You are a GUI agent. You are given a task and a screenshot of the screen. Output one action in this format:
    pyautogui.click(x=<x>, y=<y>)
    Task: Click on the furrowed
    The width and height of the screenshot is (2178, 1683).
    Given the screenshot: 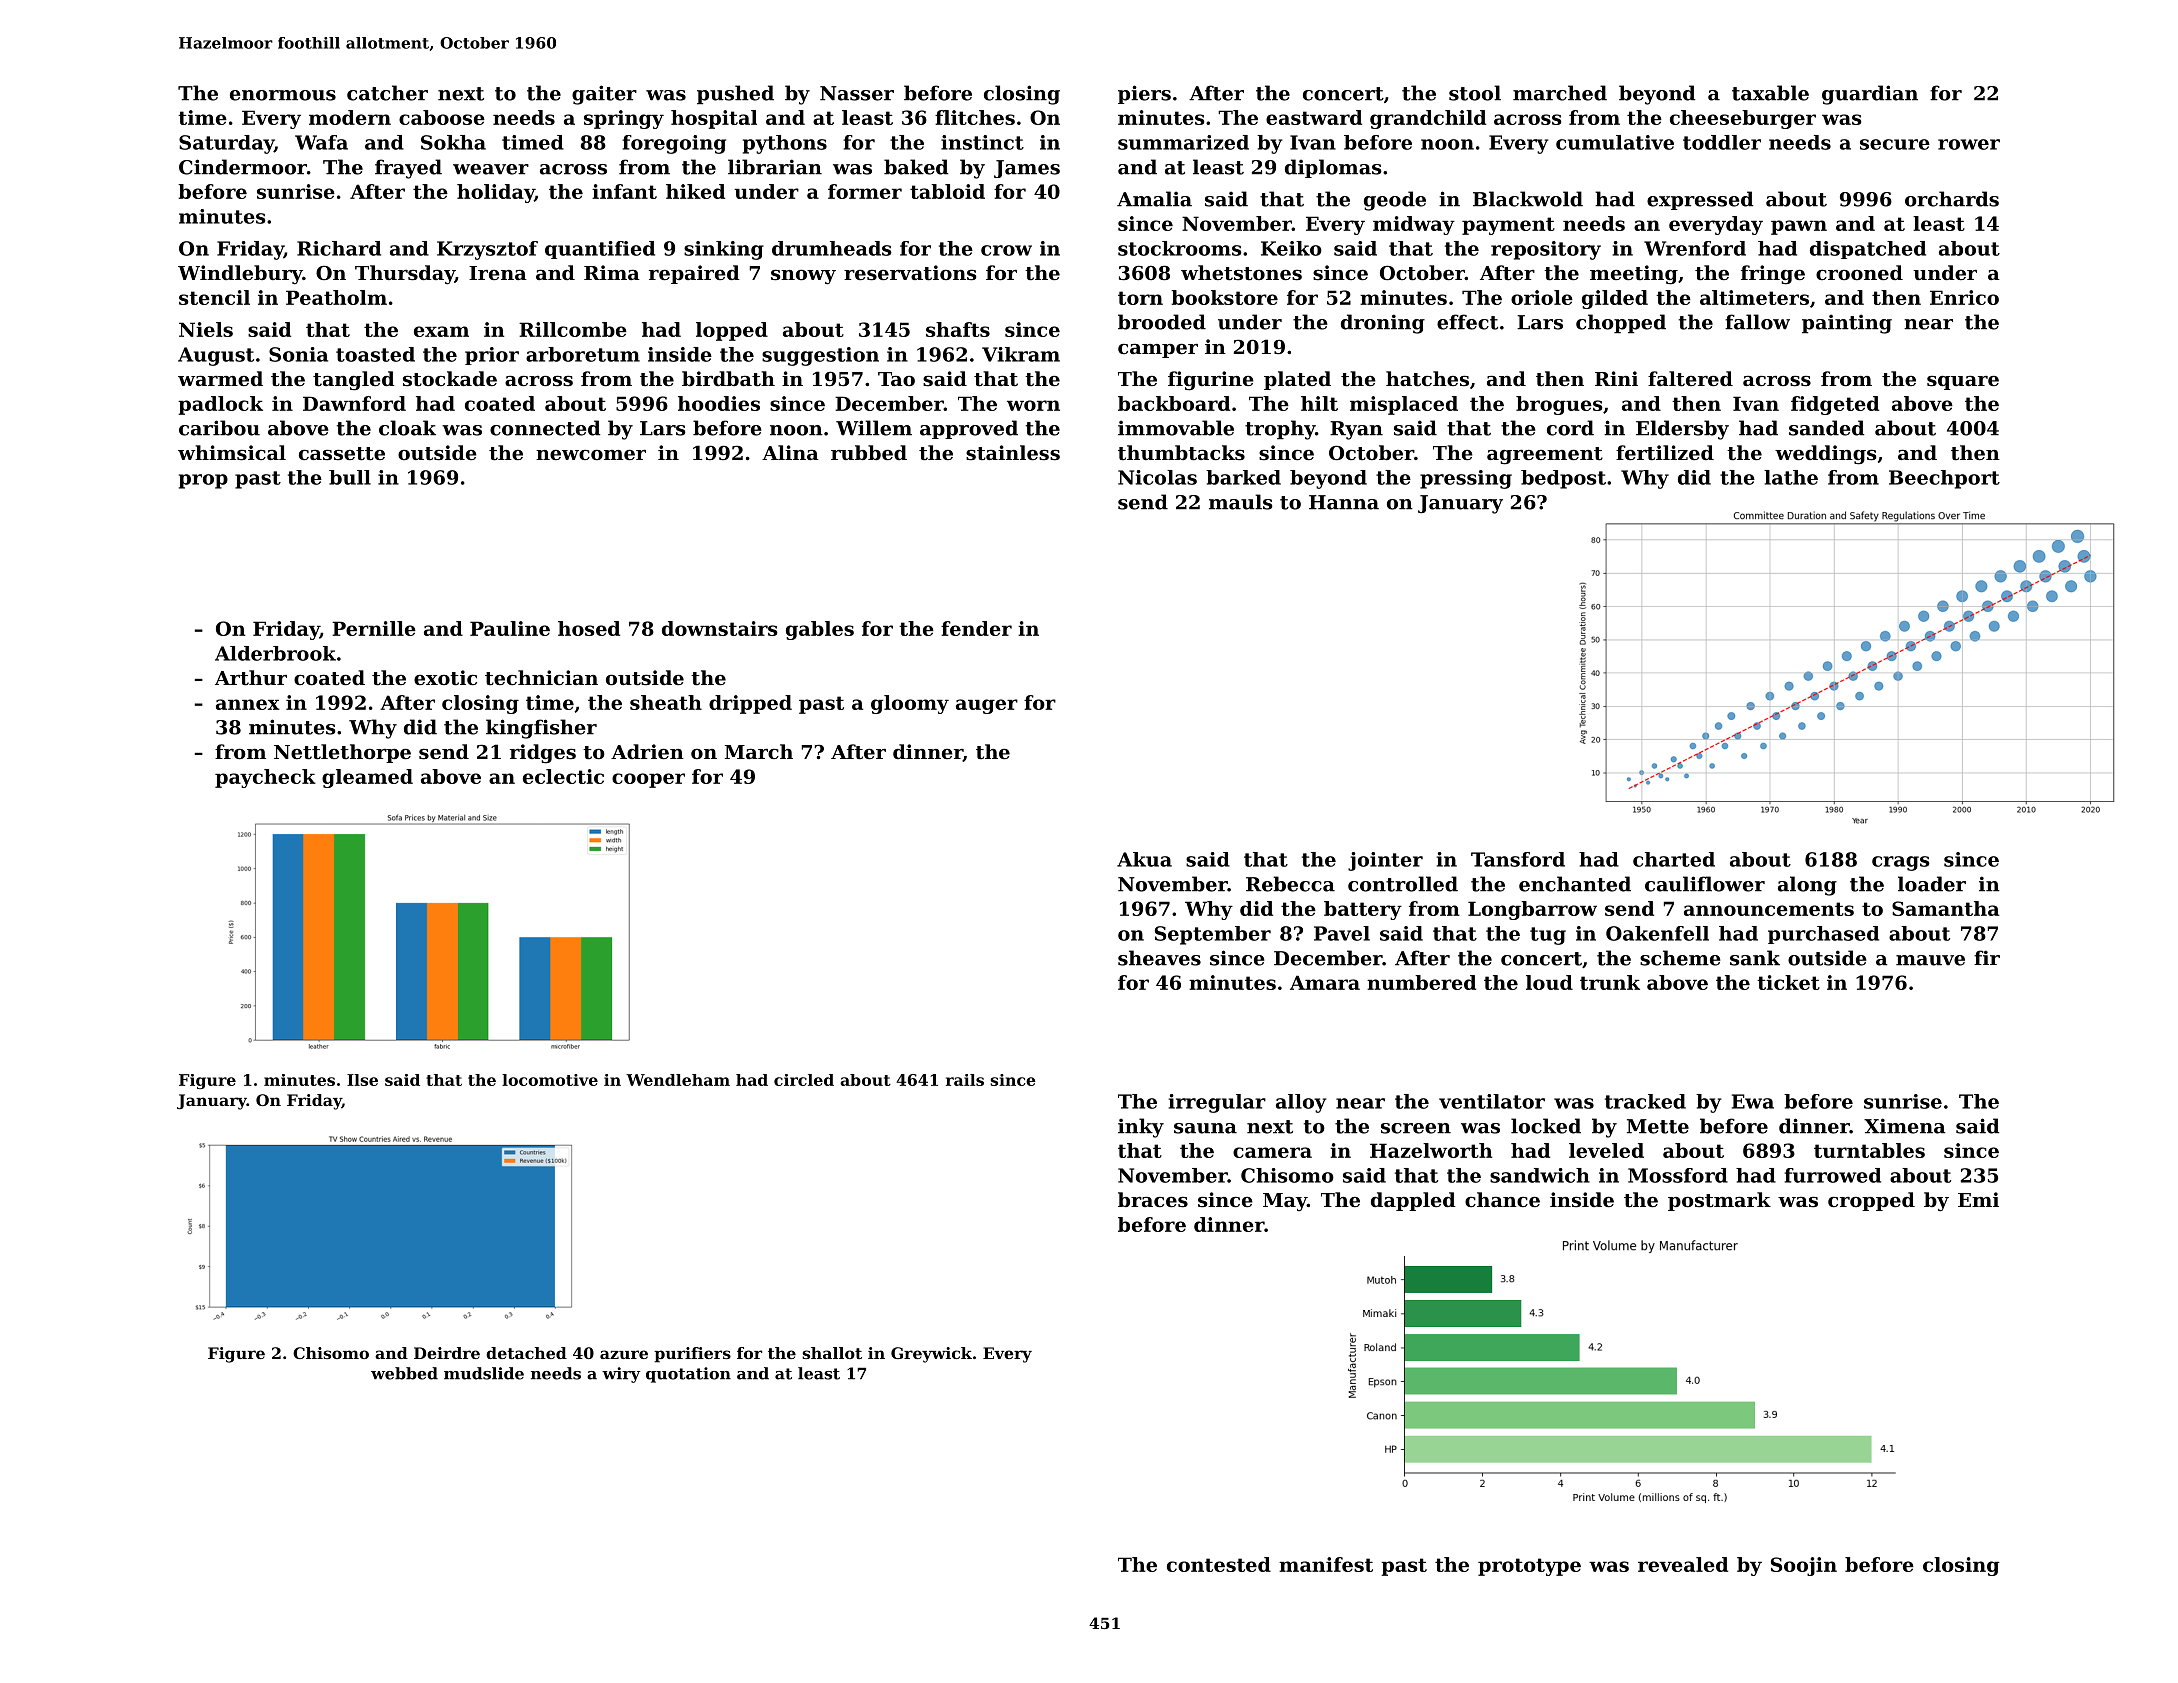 What is the action you would take?
    pyautogui.click(x=1832, y=1175)
